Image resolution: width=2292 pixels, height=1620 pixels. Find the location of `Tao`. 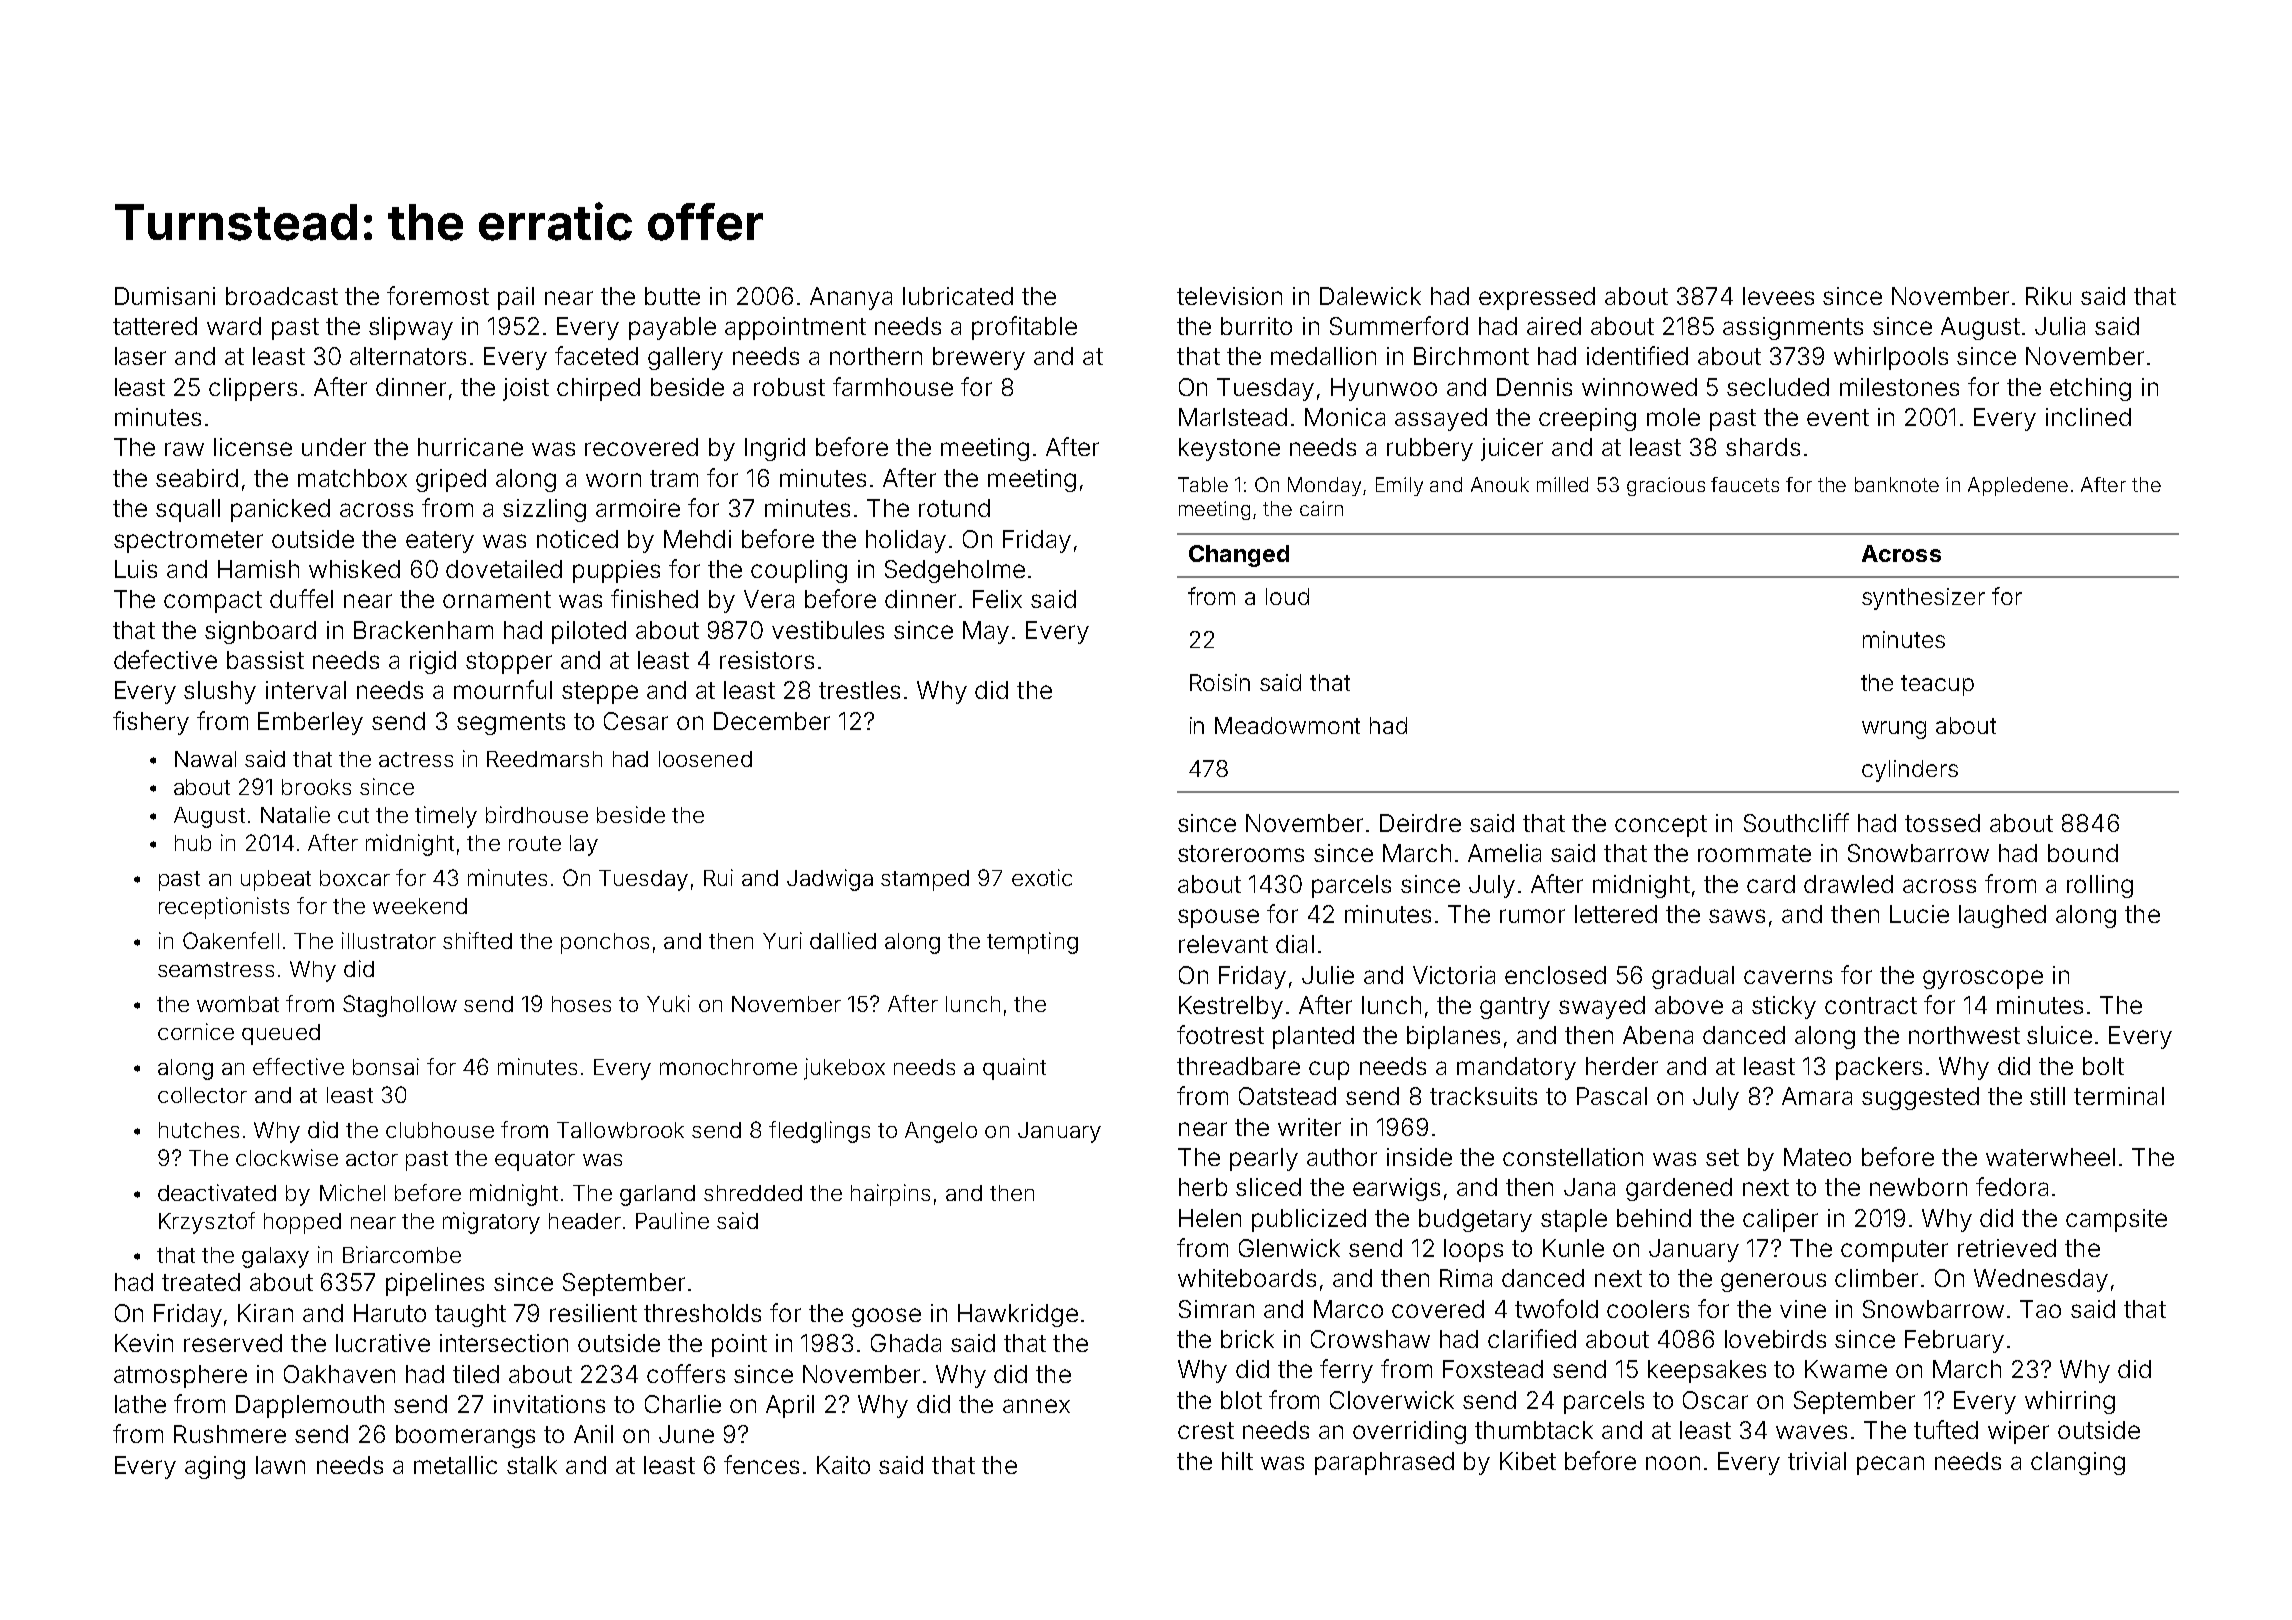

Tao is located at coordinates (2040, 1309).
